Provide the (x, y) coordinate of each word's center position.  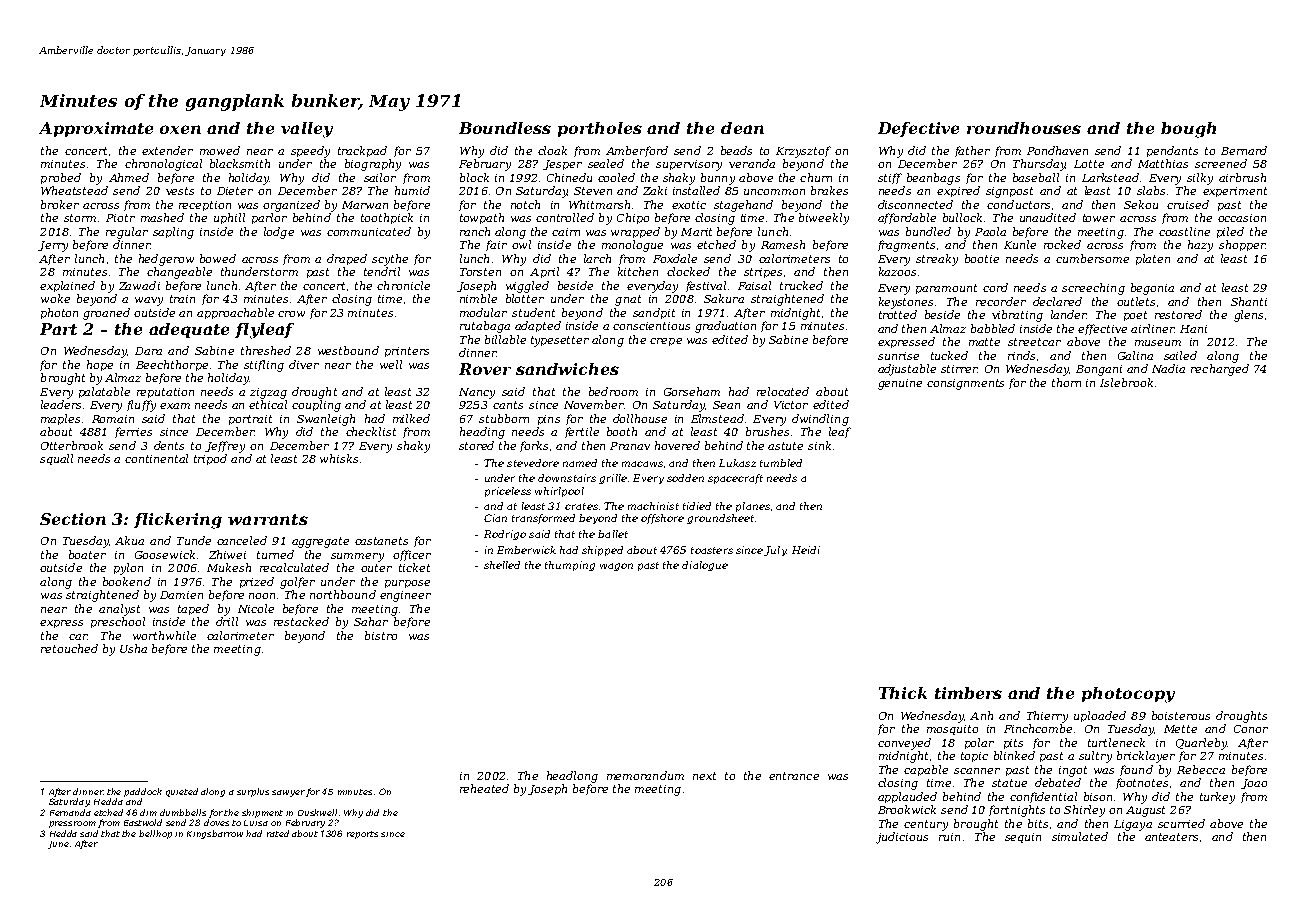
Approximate (96, 129)
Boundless (505, 128)
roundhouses (1024, 128)
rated (278, 833)
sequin (1023, 838)
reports (362, 835)
